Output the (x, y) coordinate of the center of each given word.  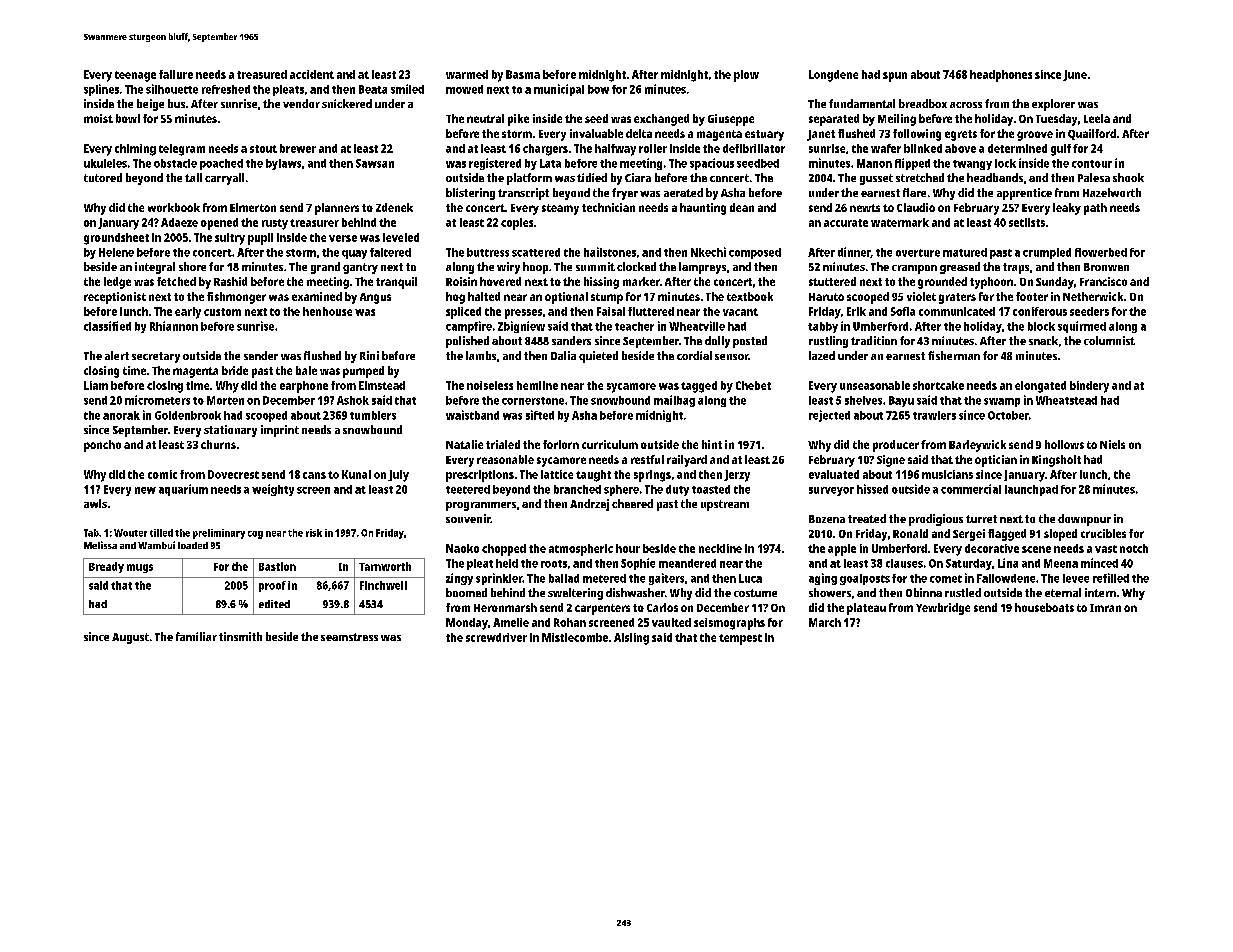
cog (255, 535)
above (960, 148)
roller (653, 148)
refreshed (226, 89)
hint (712, 444)
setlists (1027, 222)
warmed (467, 74)
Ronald (910, 533)
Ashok (353, 400)
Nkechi (708, 252)
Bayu (901, 401)
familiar (196, 636)
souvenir (468, 518)
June (1075, 75)
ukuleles (105, 163)
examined (317, 296)
